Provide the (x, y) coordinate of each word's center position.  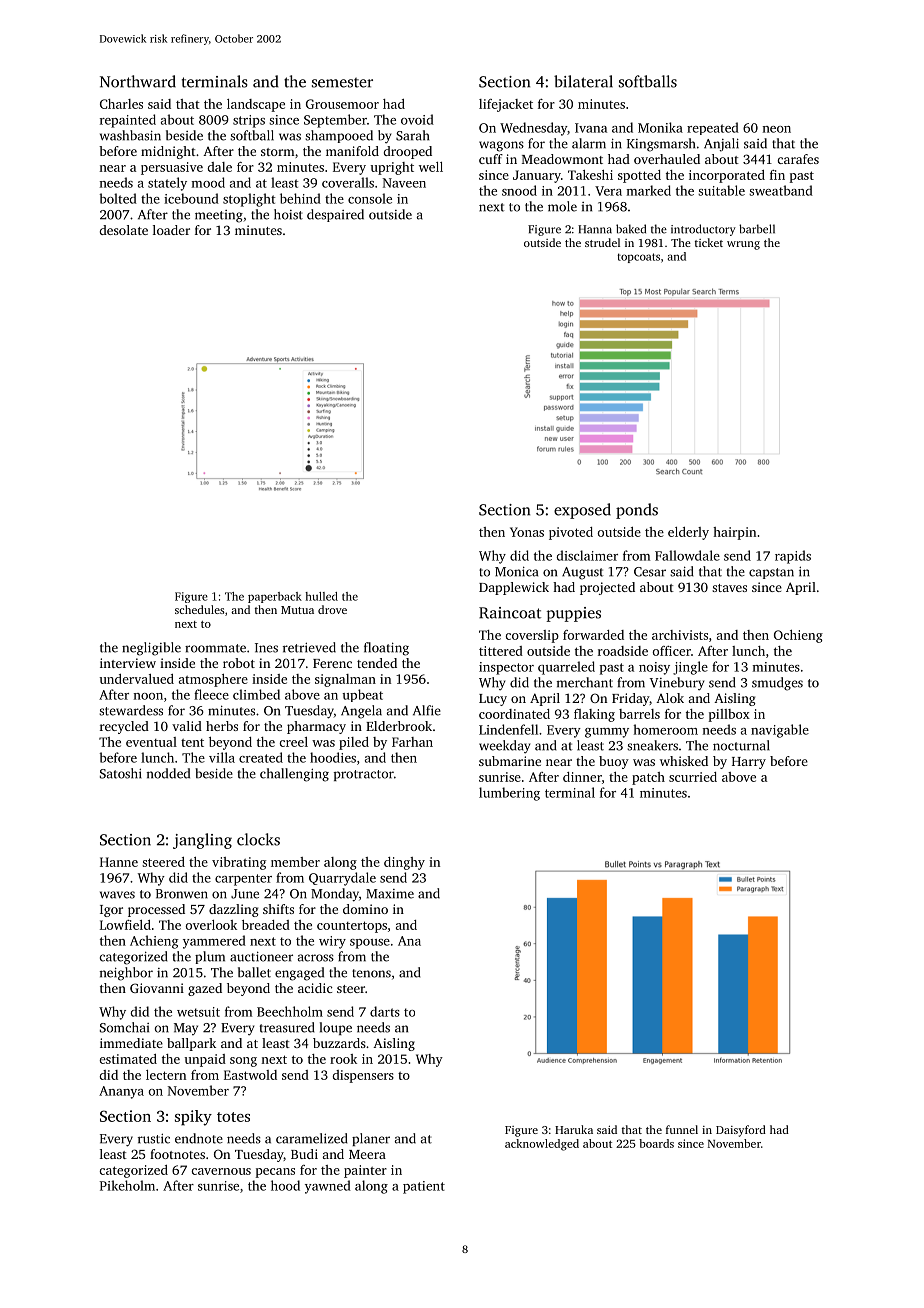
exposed (582, 511)
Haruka (574, 1129)
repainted (128, 121)
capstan (771, 573)
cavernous (221, 1171)
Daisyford (741, 1131)
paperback (275, 597)
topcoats (638, 258)
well (431, 167)
